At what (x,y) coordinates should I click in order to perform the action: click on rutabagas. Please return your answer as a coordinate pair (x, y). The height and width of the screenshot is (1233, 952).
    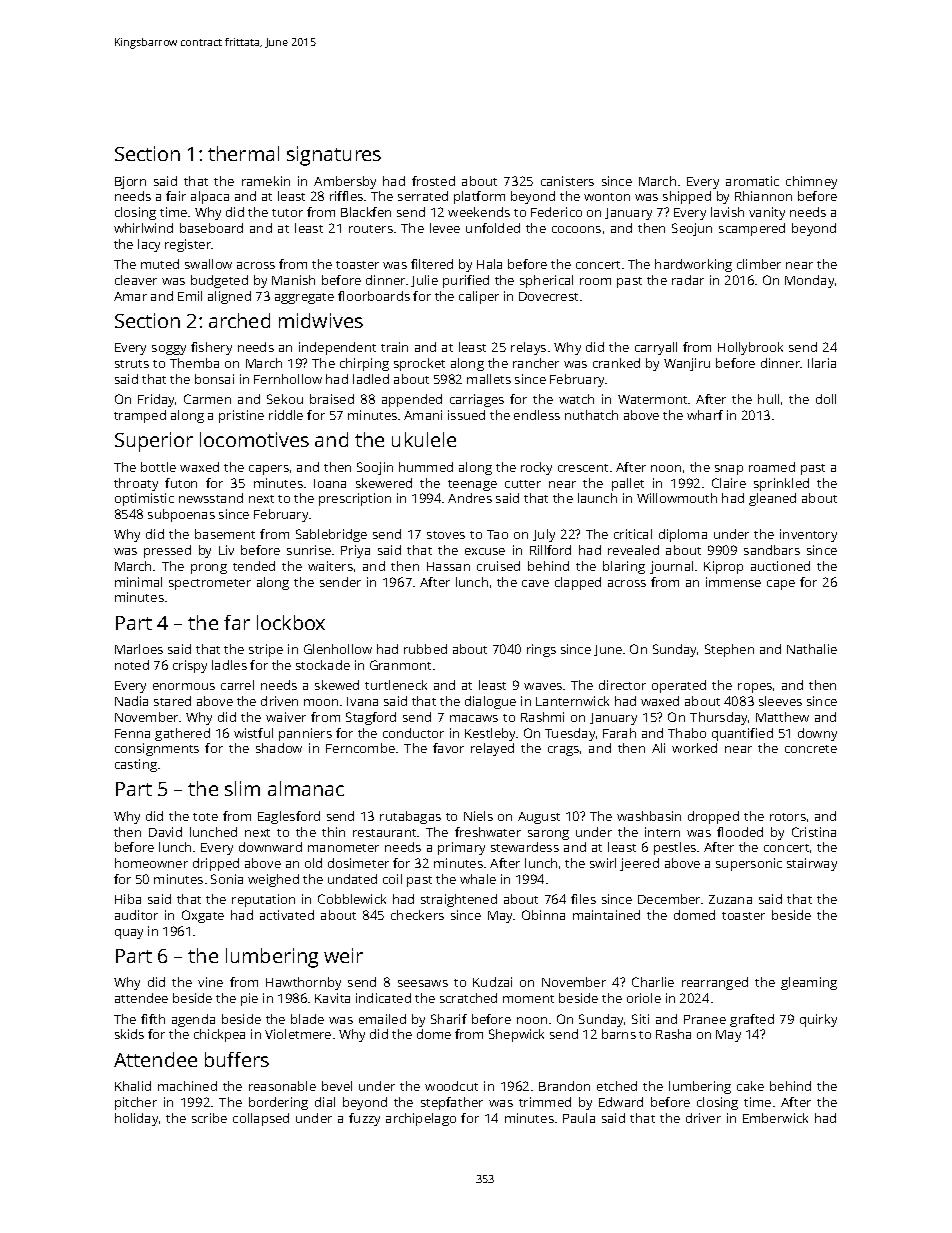
    Looking at the image, I should click on (410, 817).
